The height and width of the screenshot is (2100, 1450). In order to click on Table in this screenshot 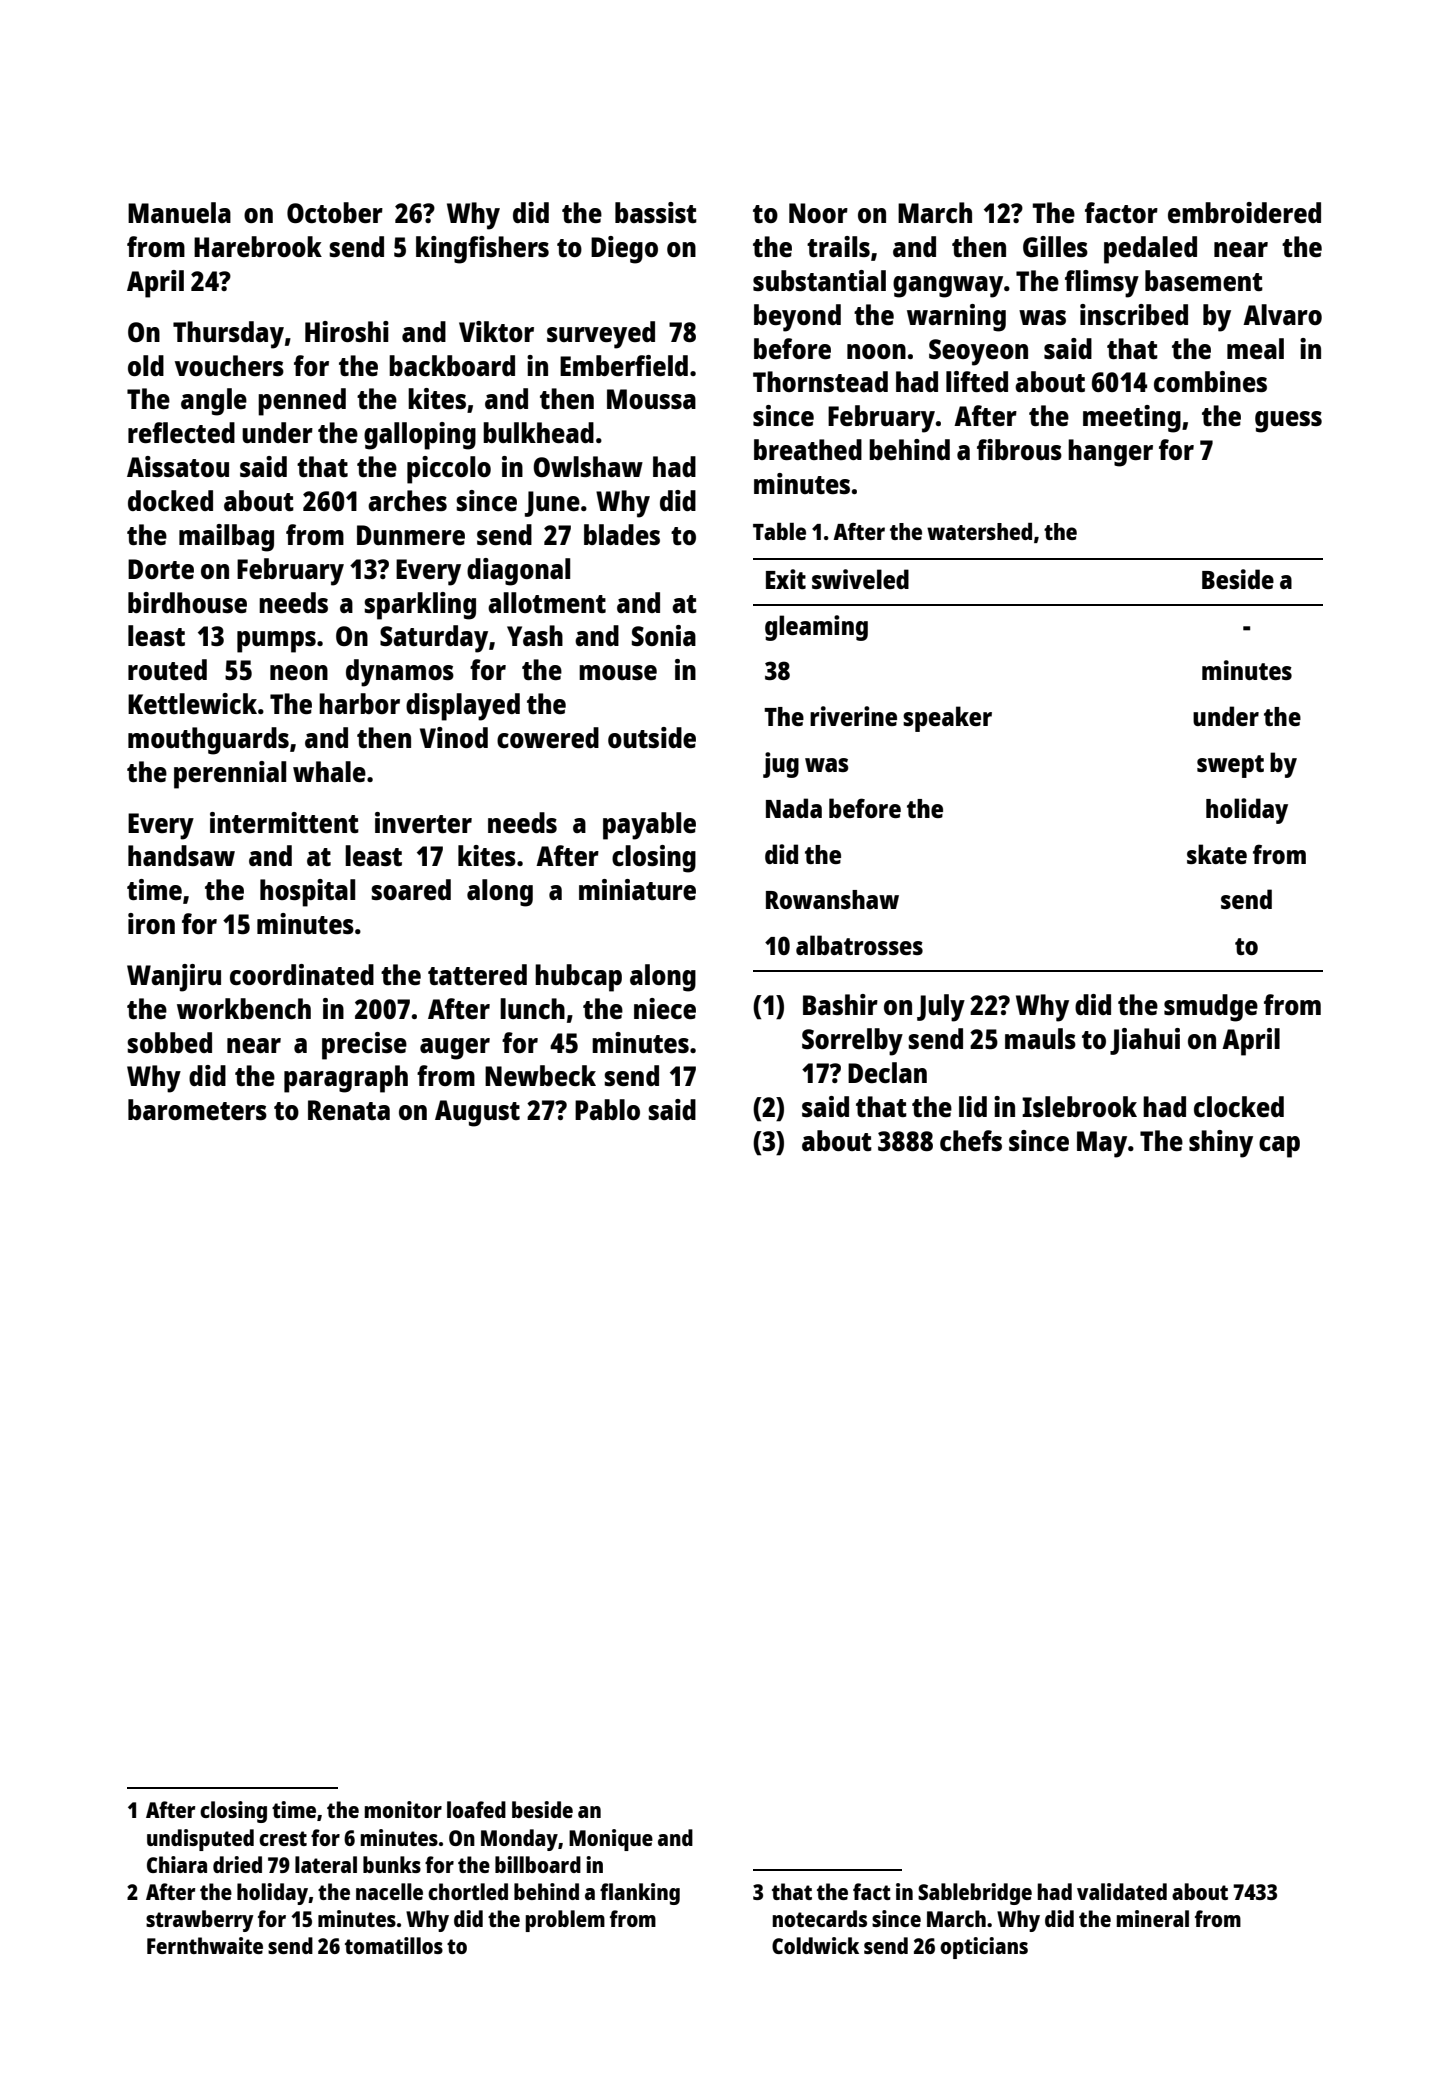, I will do `click(779, 531)`.
